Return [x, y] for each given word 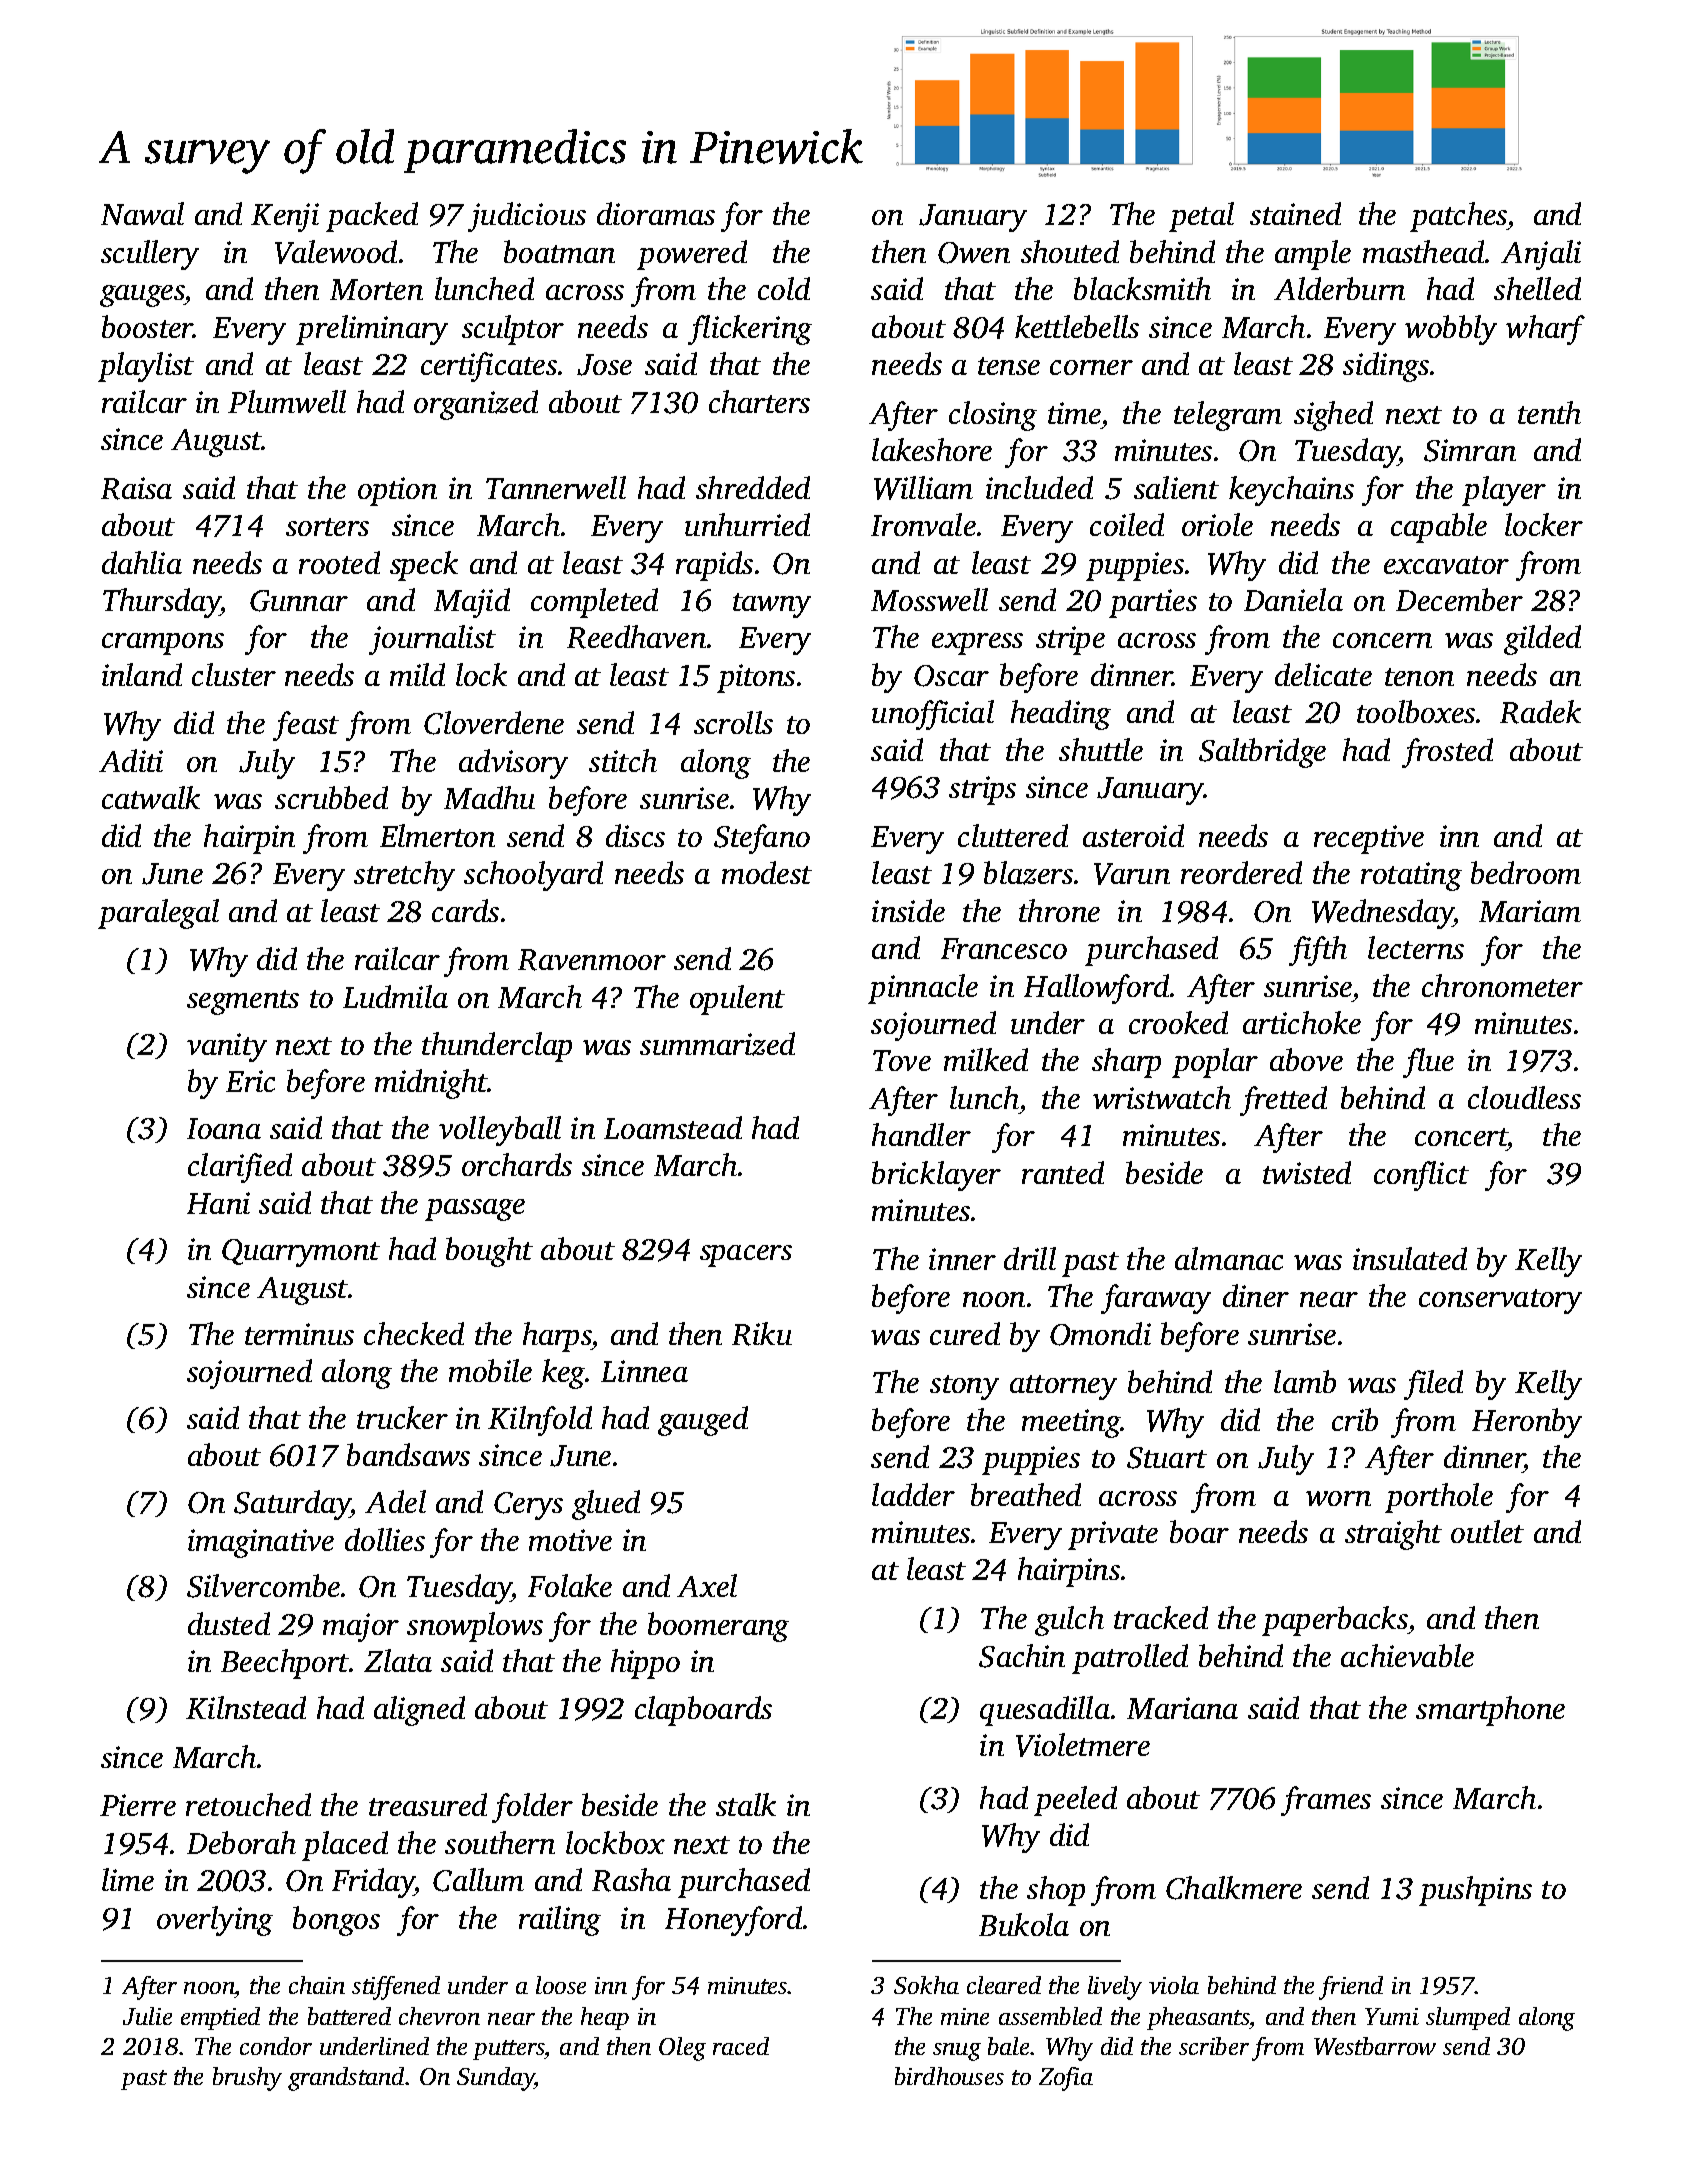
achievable [1407, 1655]
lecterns [1416, 947]
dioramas [656, 213]
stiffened [396, 1988]
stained [1295, 213]
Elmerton [437, 835]
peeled [1075, 1801]
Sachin [1022, 1656]
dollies [385, 1539]
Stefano [762, 839]
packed [372, 217]
